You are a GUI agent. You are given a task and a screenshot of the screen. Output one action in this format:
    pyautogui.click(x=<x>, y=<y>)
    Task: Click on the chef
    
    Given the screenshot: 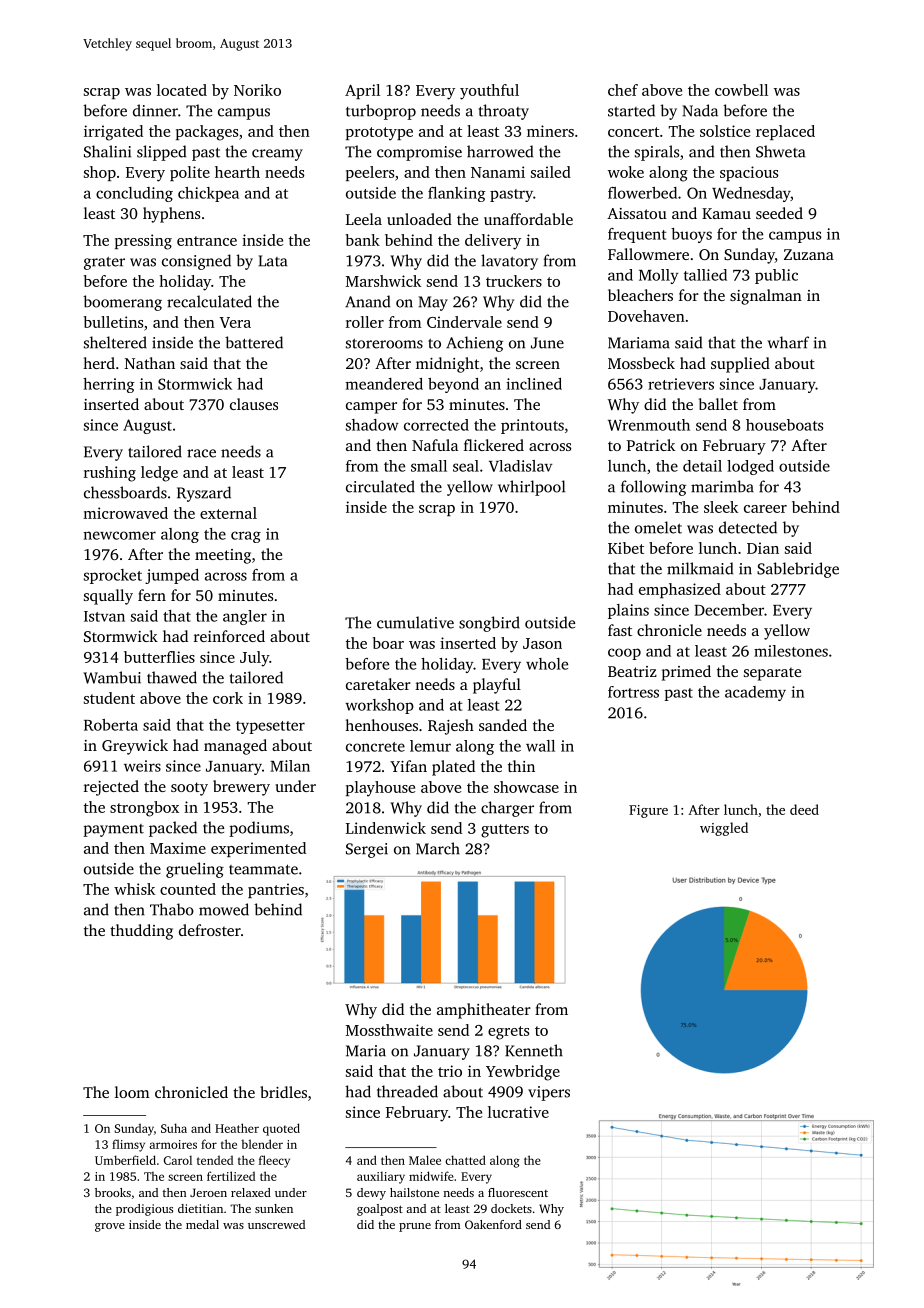 What is the action you would take?
    pyautogui.click(x=623, y=90)
